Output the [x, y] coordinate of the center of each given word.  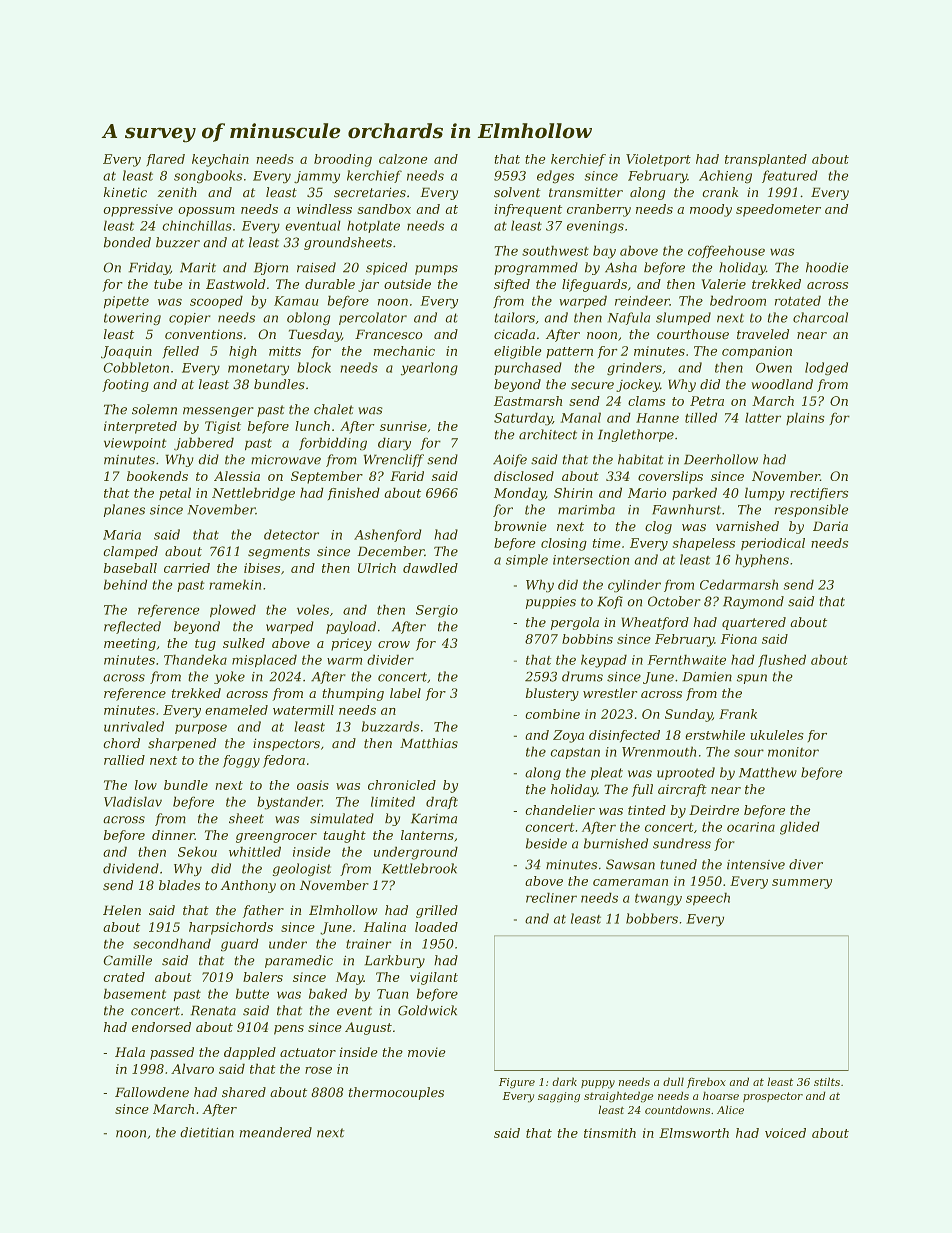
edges [555, 176]
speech [708, 899]
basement [135, 994]
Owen [774, 368]
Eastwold [236, 284]
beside [546, 843]
